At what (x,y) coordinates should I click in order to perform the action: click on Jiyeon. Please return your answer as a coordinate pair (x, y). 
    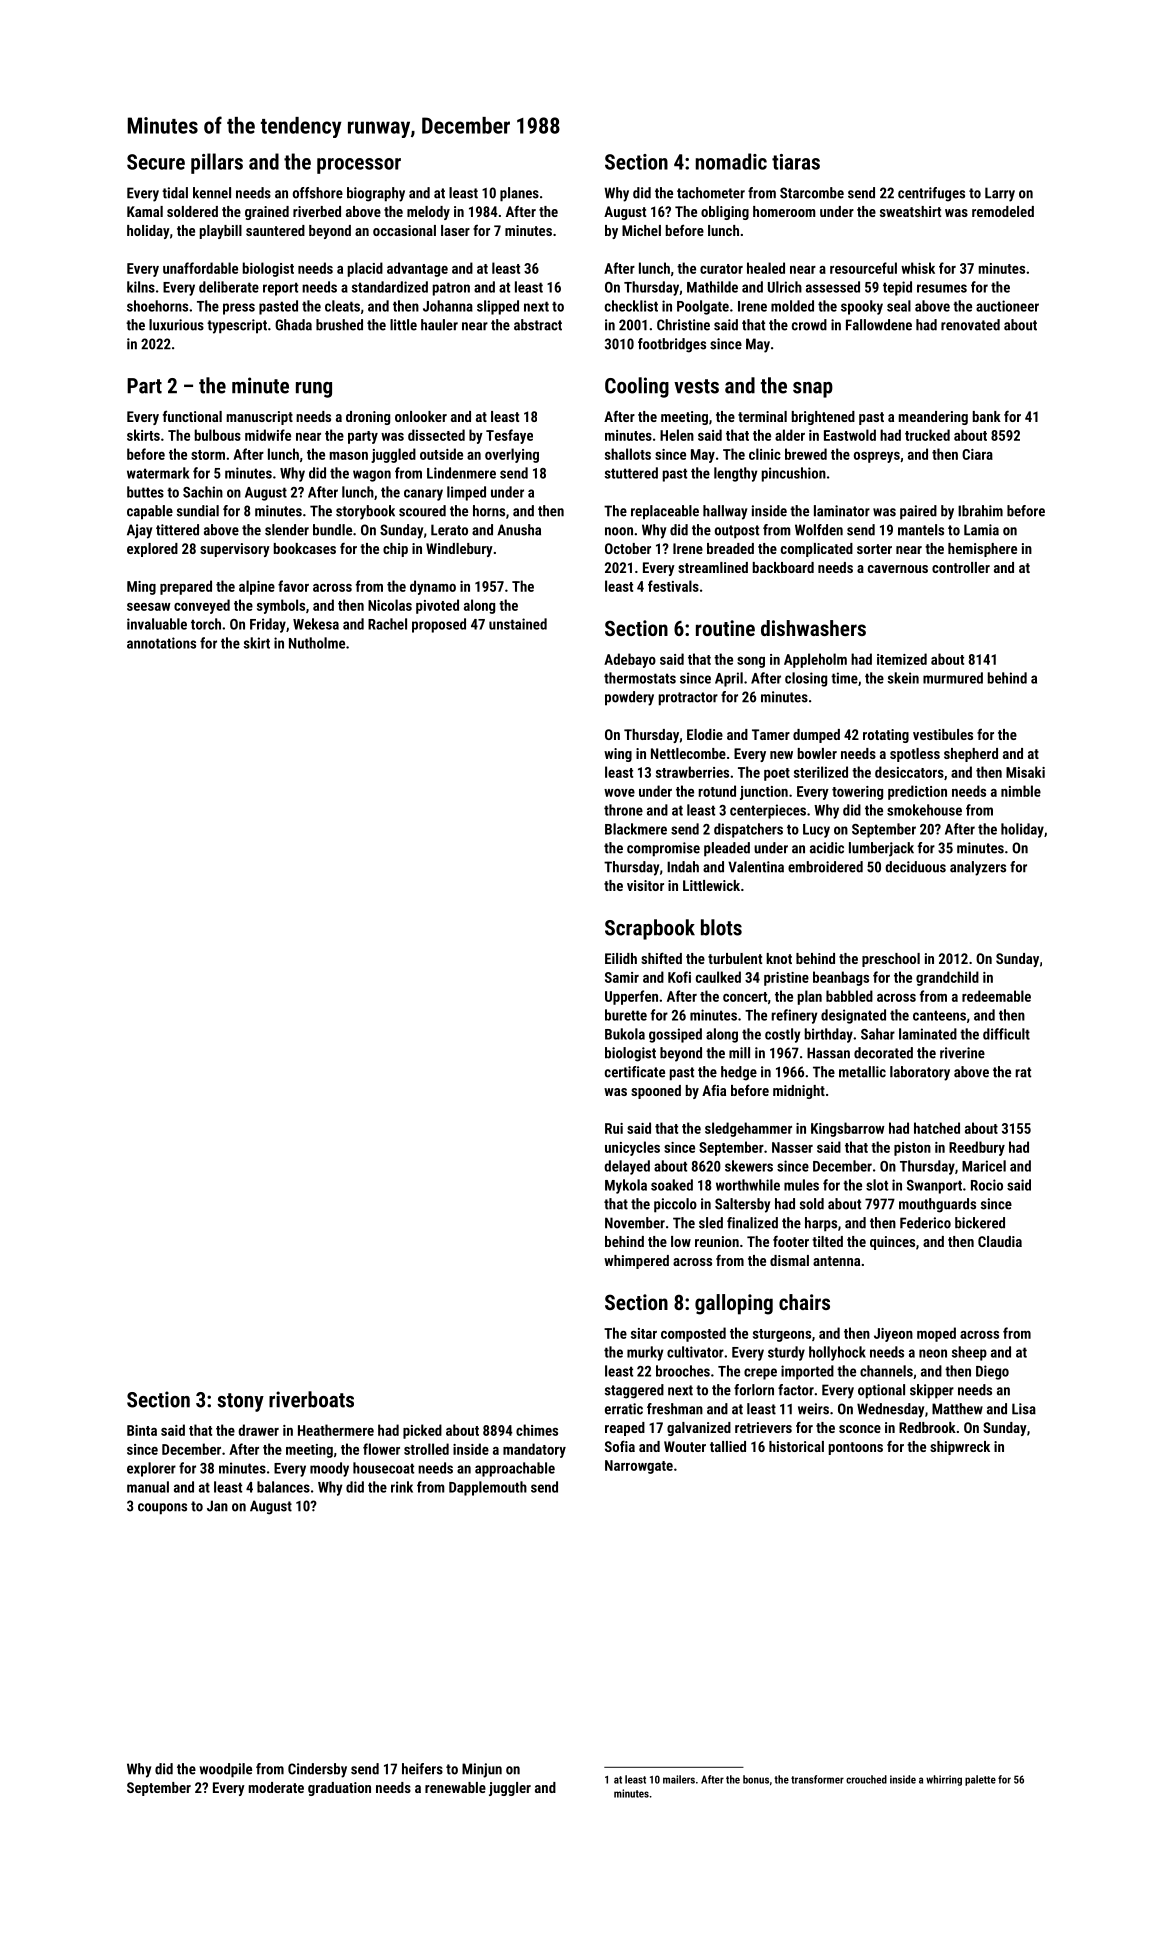
    Looking at the image, I should click on (893, 1335).
